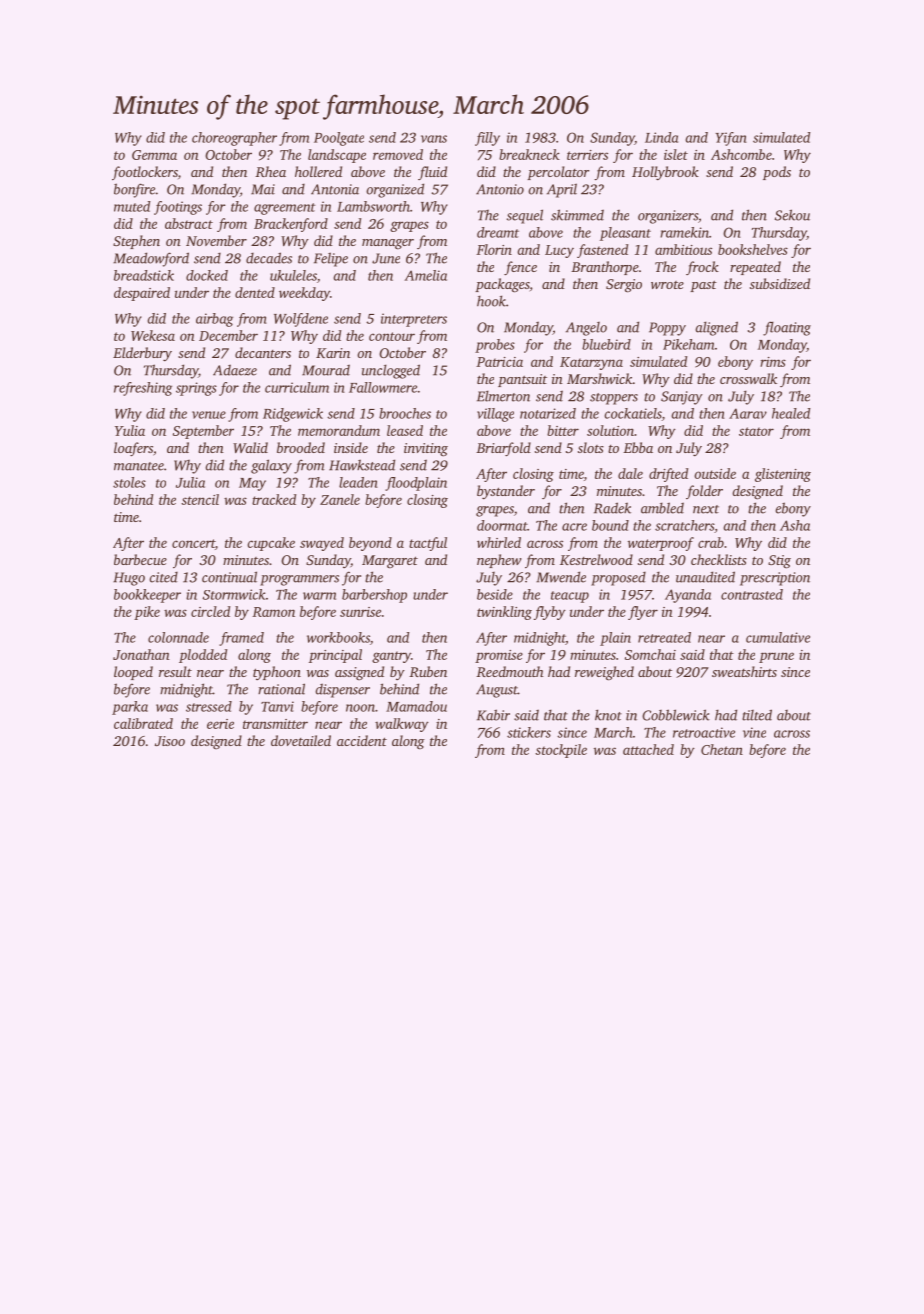  Describe the element at coordinates (339, 139) in the page. I see `Poolgate` at that location.
